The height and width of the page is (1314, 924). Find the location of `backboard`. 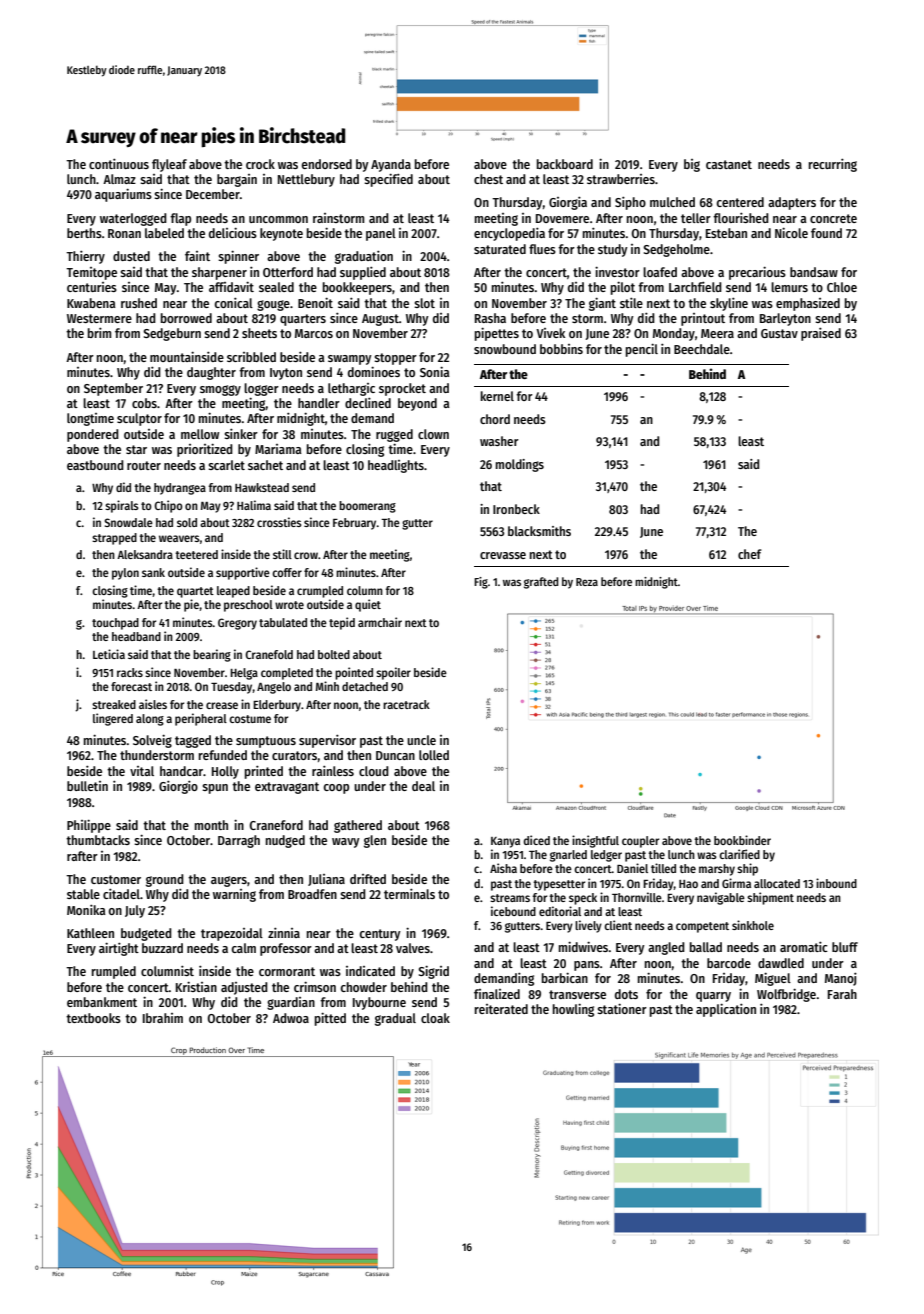

backboard is located at coordinates (565, 164).
